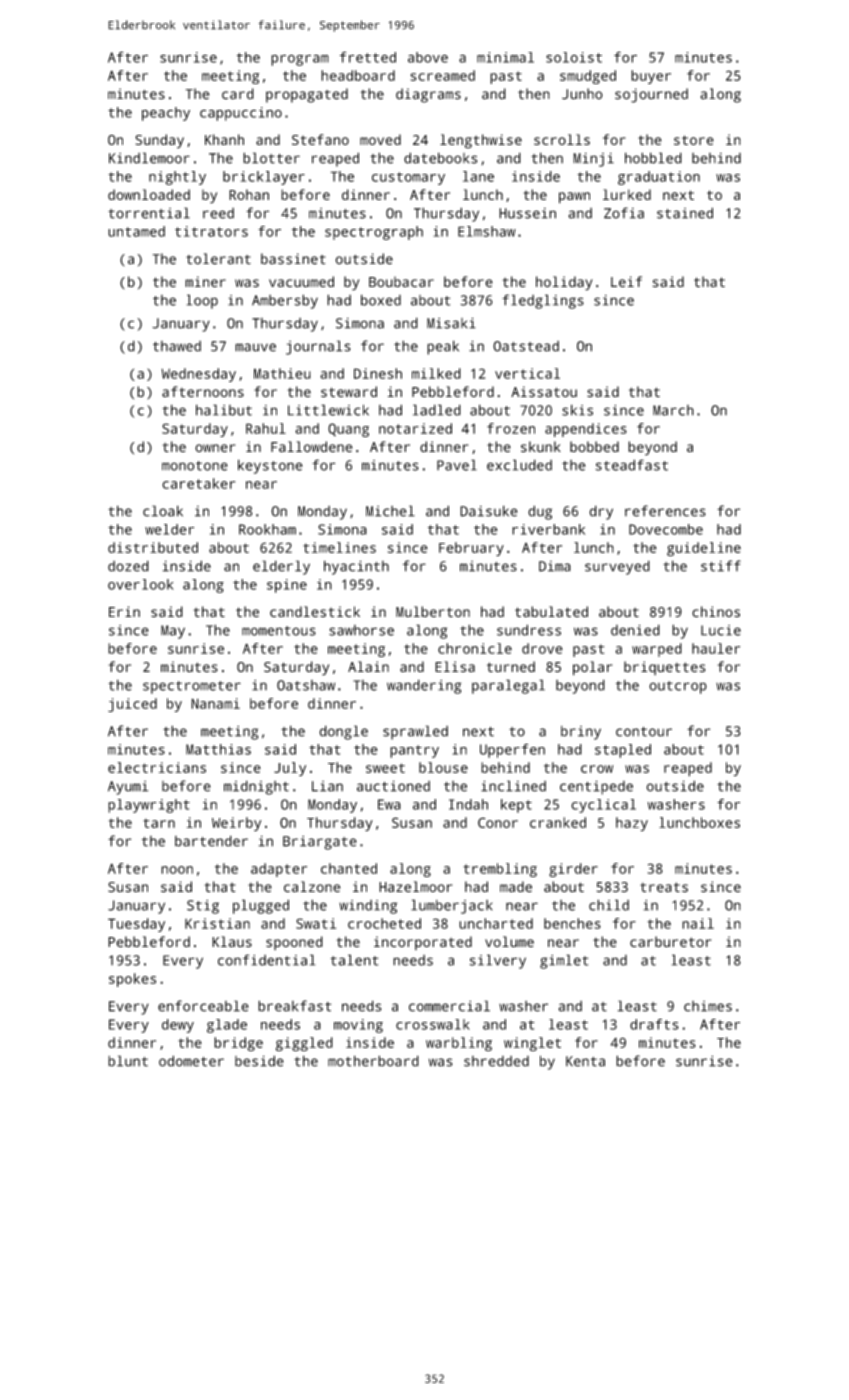 The image size is (849, 1400). What do you see at coordinates (238, 94) in the screenshot?
I see `card` at bounding box center [238, 94].
